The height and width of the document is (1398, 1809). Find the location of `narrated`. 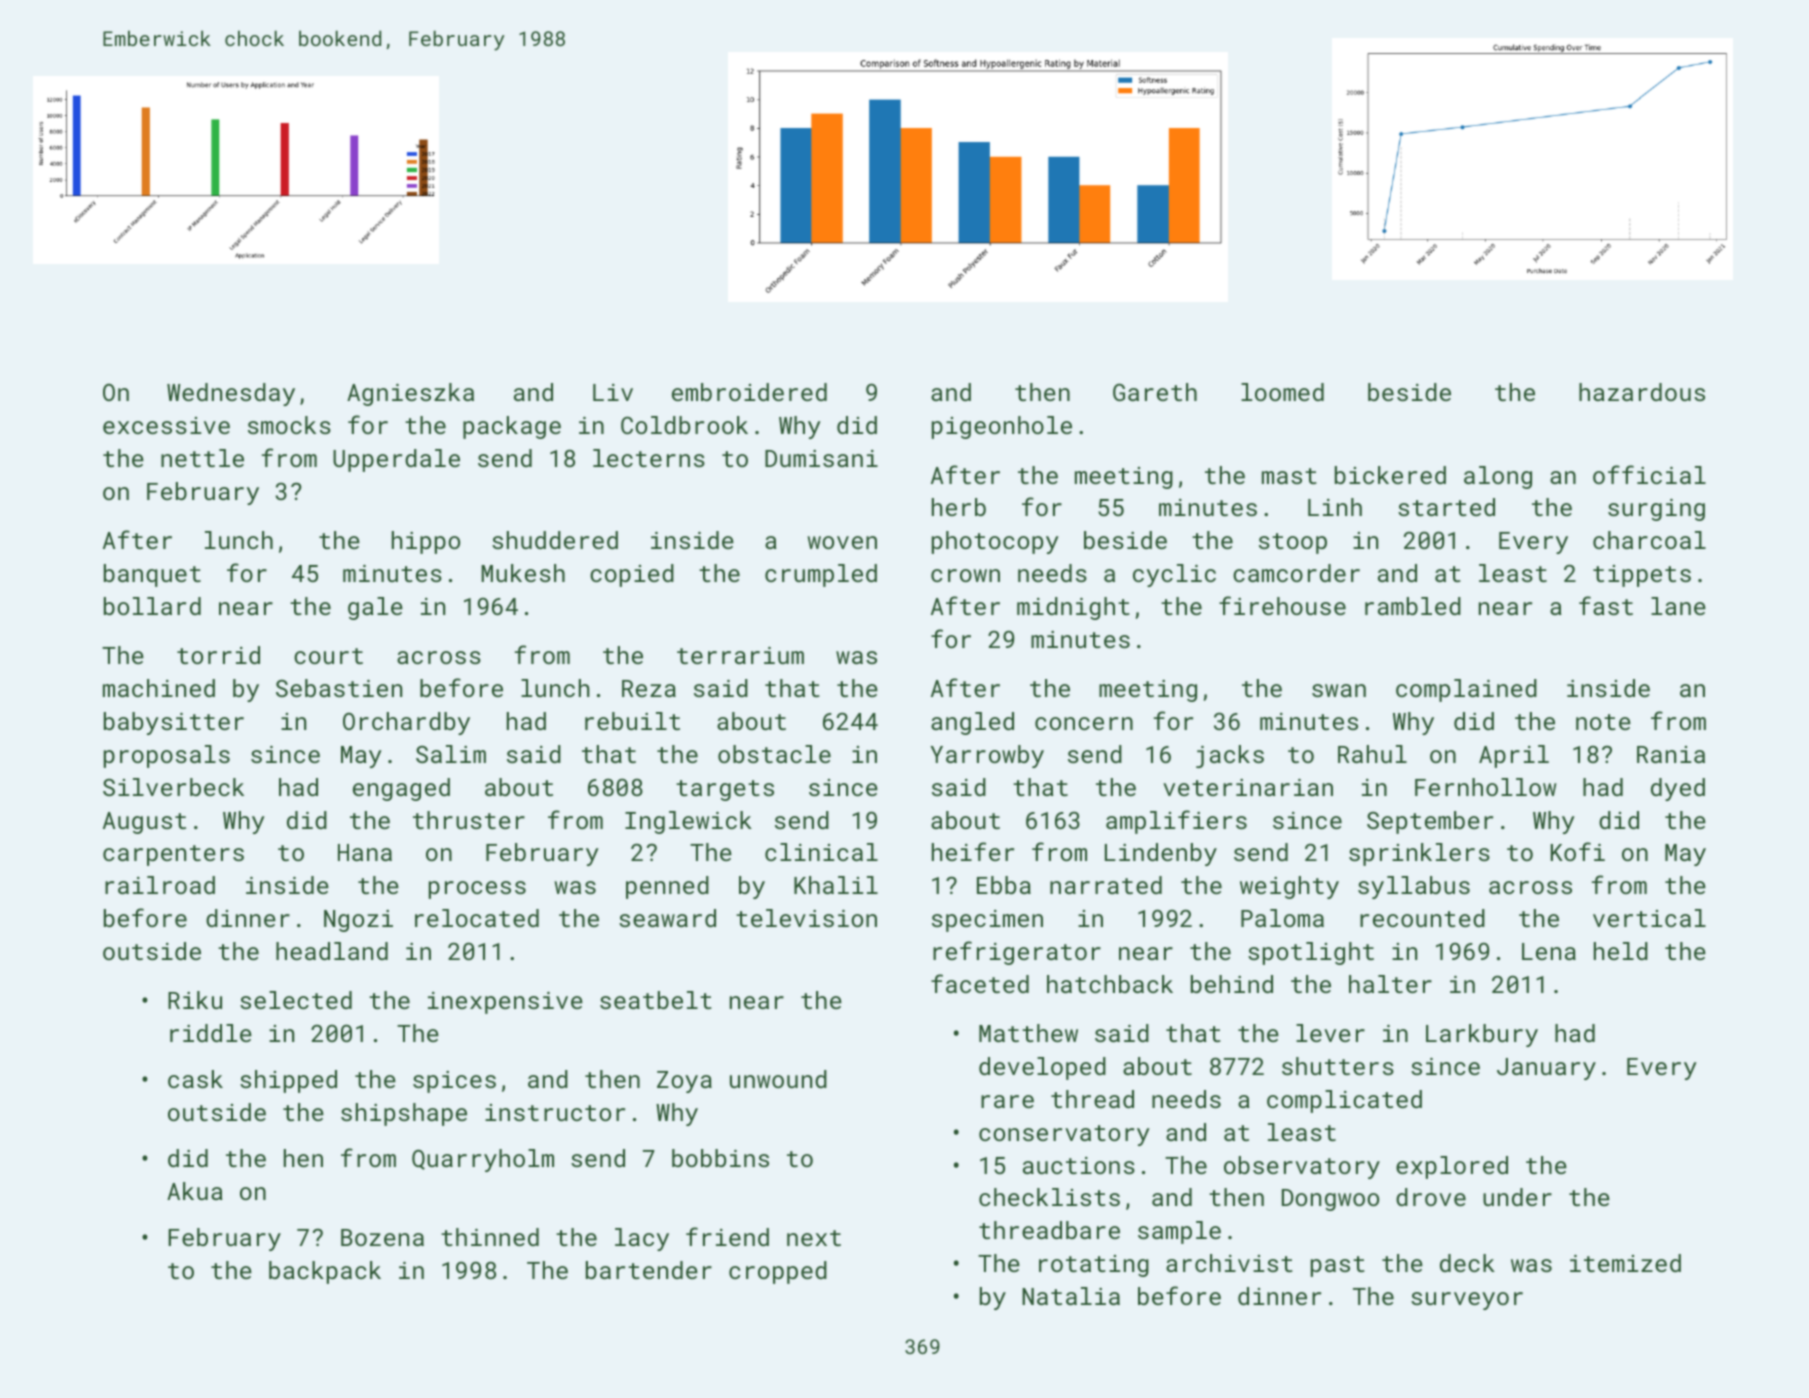

narrated is located at coordinates (1106, 885).
